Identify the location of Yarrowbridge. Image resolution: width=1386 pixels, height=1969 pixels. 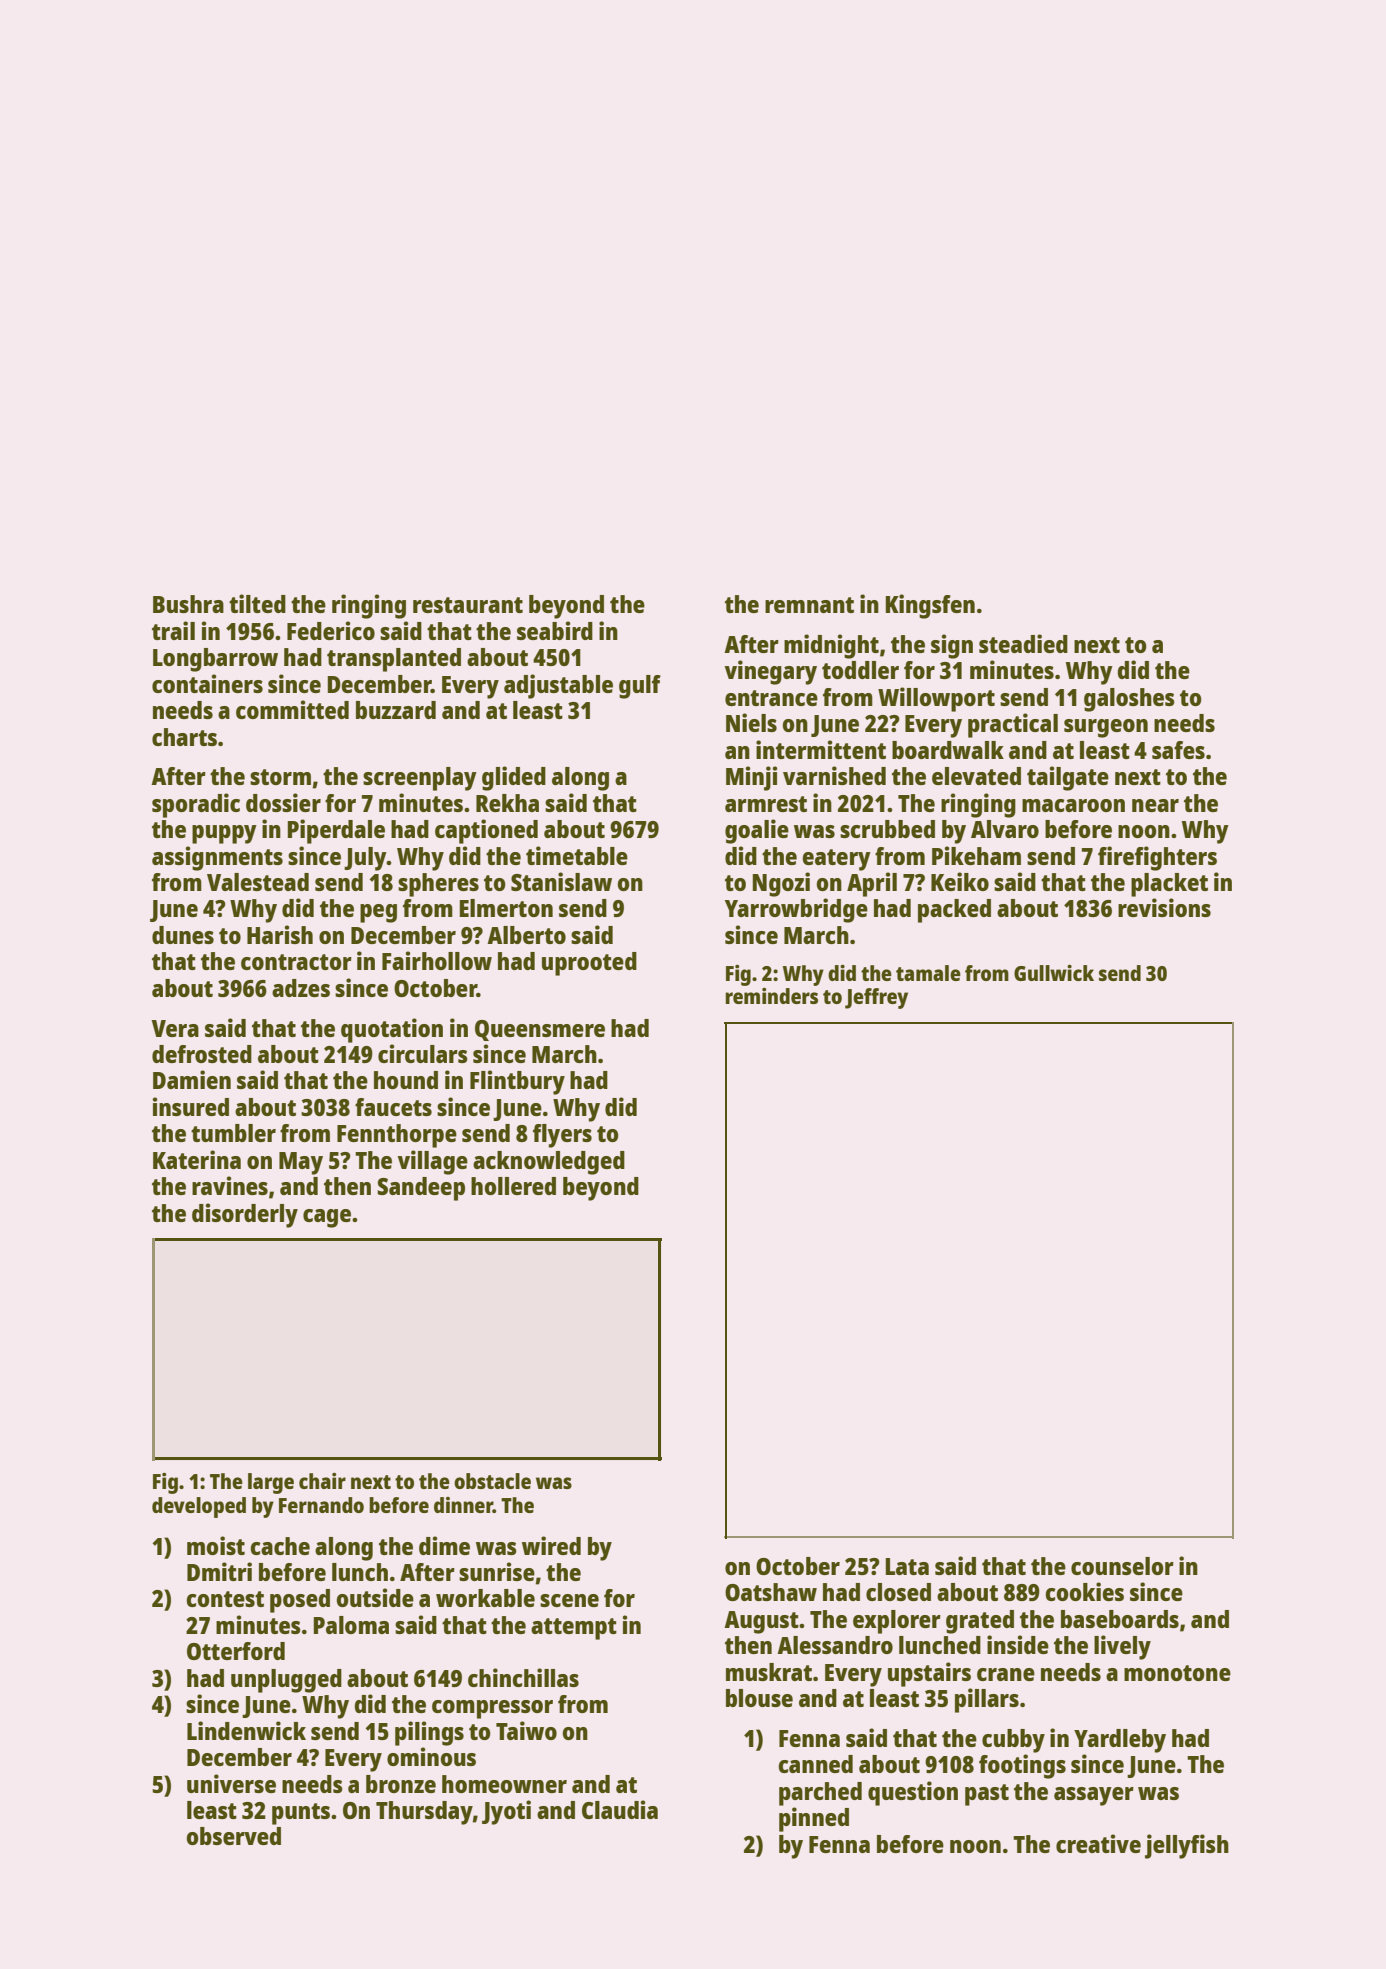
(796, 910).
